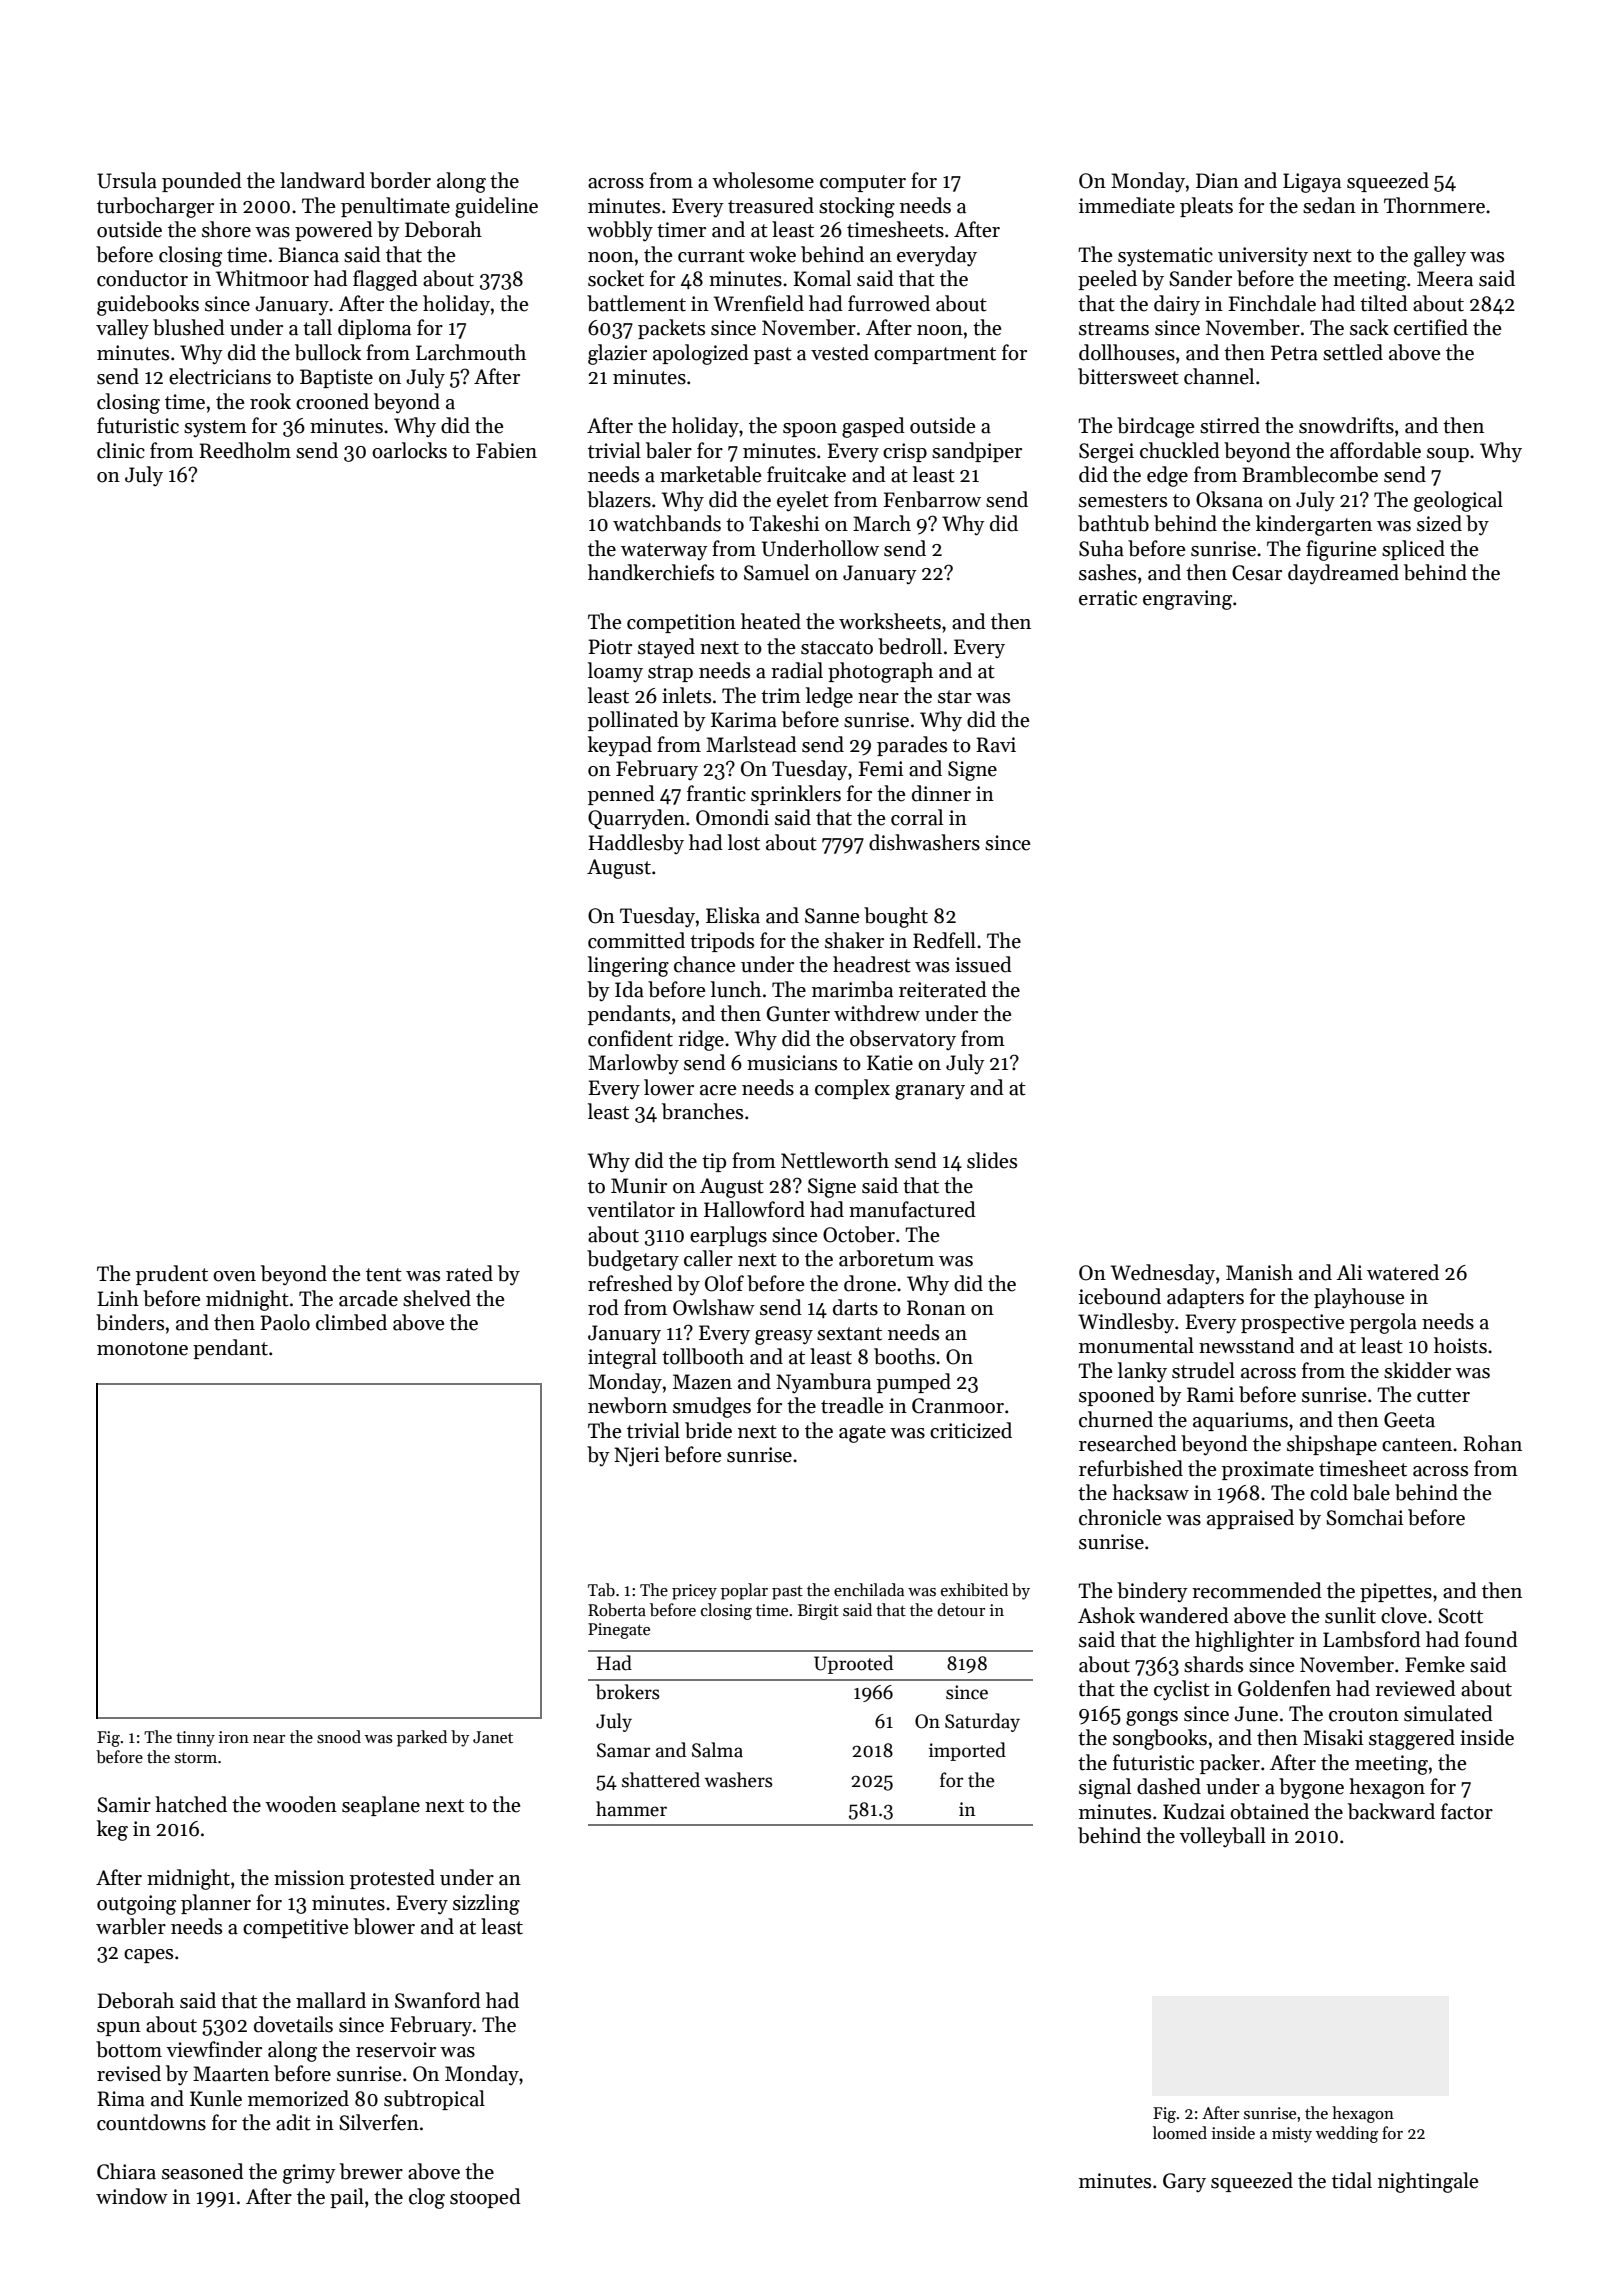 The width and height of the document is (1620, 2292). Describe the element at coordinates (983, 964) in the document. I see `issued` at that location.
